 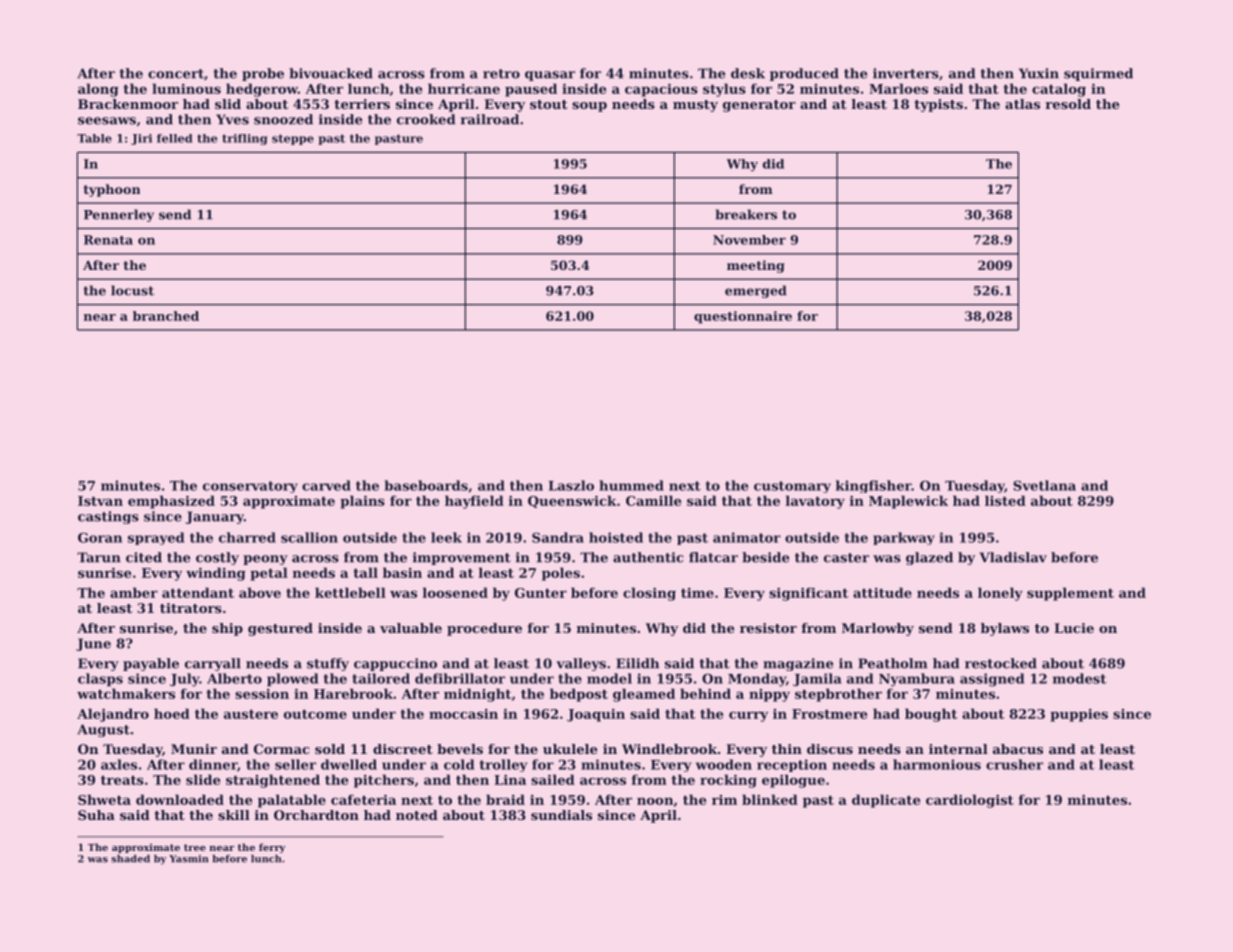 I want to click on loosened, so click(x=455, y=592).
